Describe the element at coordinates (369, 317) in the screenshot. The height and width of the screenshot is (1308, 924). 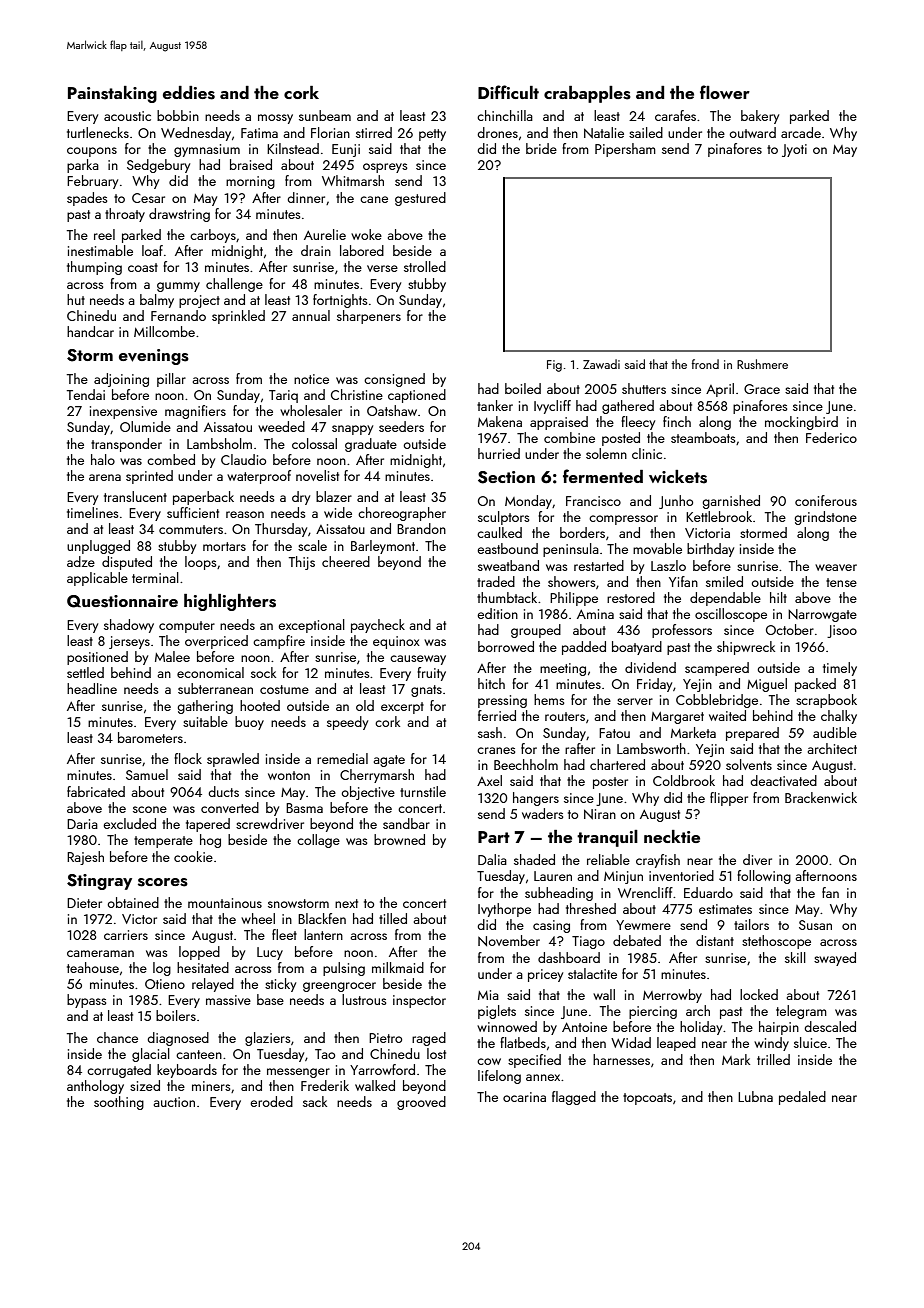
I see `sharpeners` at that location.
